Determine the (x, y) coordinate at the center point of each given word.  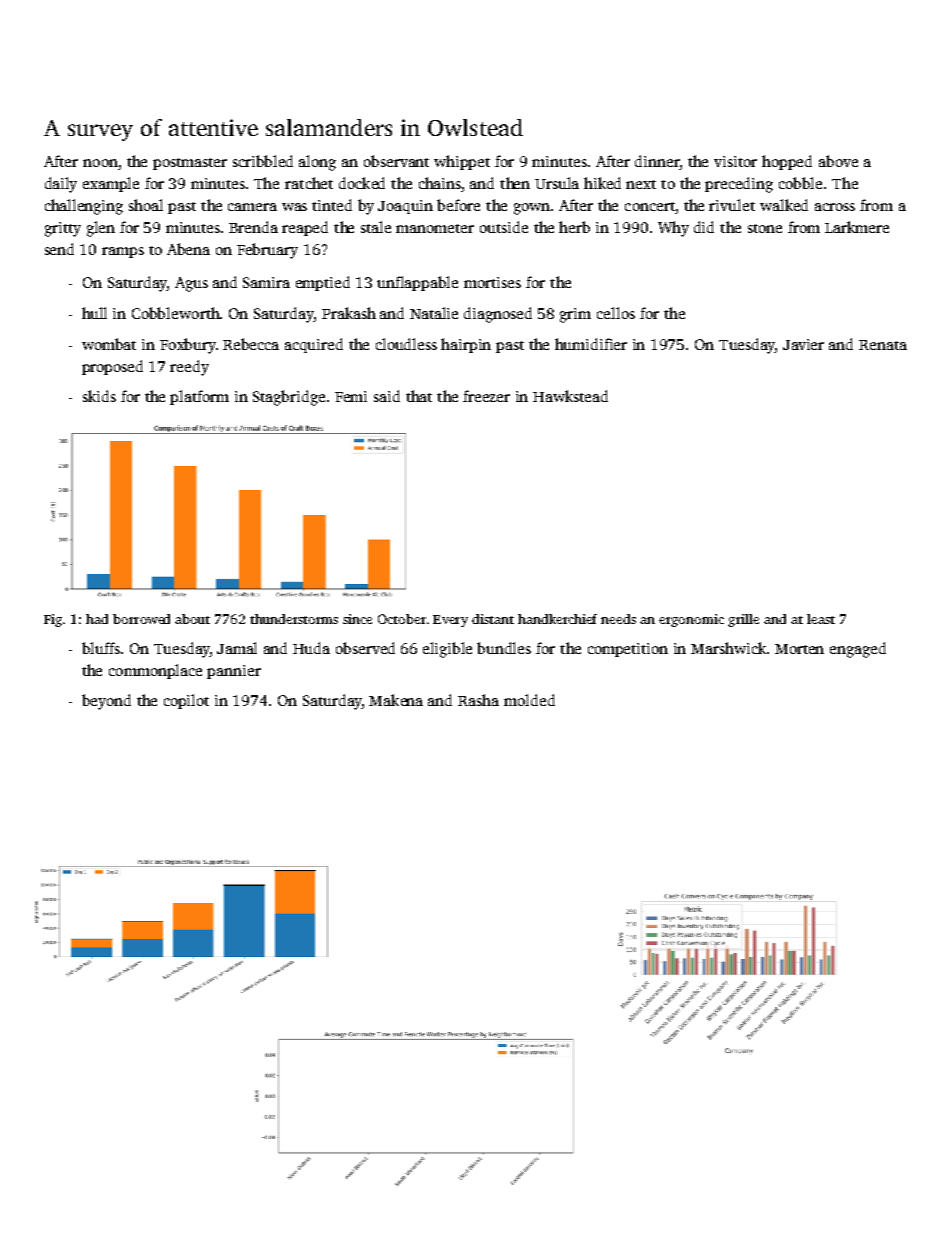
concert (650, 206)
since (357, 619)
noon (100, 163)
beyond (106, 702)
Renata (883, 345)
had (97, 619)
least (821, 619)
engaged (858, 650)
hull (94, 313)
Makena (396, 700)
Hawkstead (570, 396)
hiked (602, 183)
